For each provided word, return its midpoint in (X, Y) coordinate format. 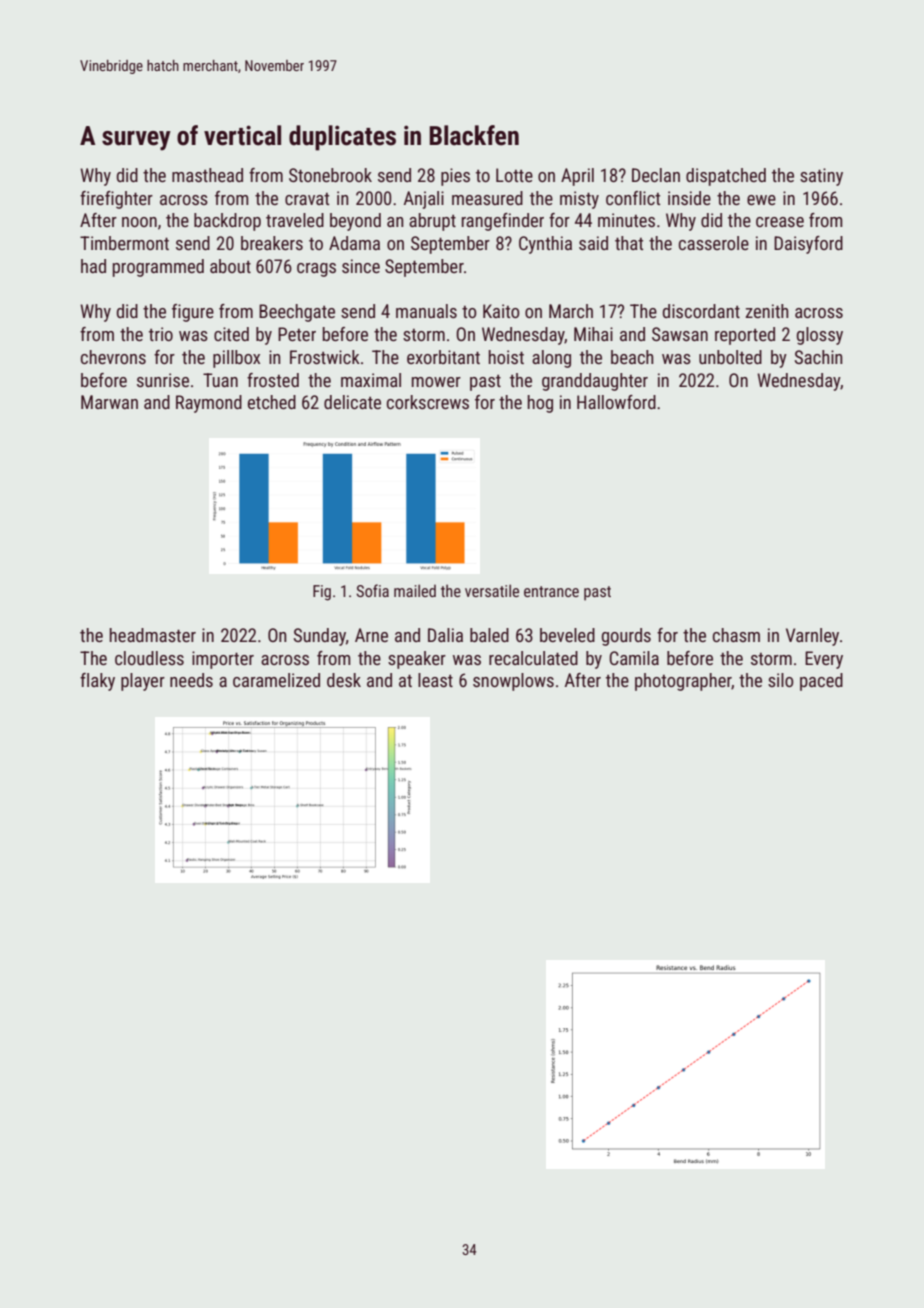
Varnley (812, 637)
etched (272, 402)
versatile (492, 590)
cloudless (149, 658)
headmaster (153, 635)
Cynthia (545, 245)
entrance (551, 591)
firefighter (116, 200)
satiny (821, 177)
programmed (158, 268)
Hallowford (616, 402)
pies (455, 177)
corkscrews (428, 402)
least (435, 680)
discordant (701, 311)
